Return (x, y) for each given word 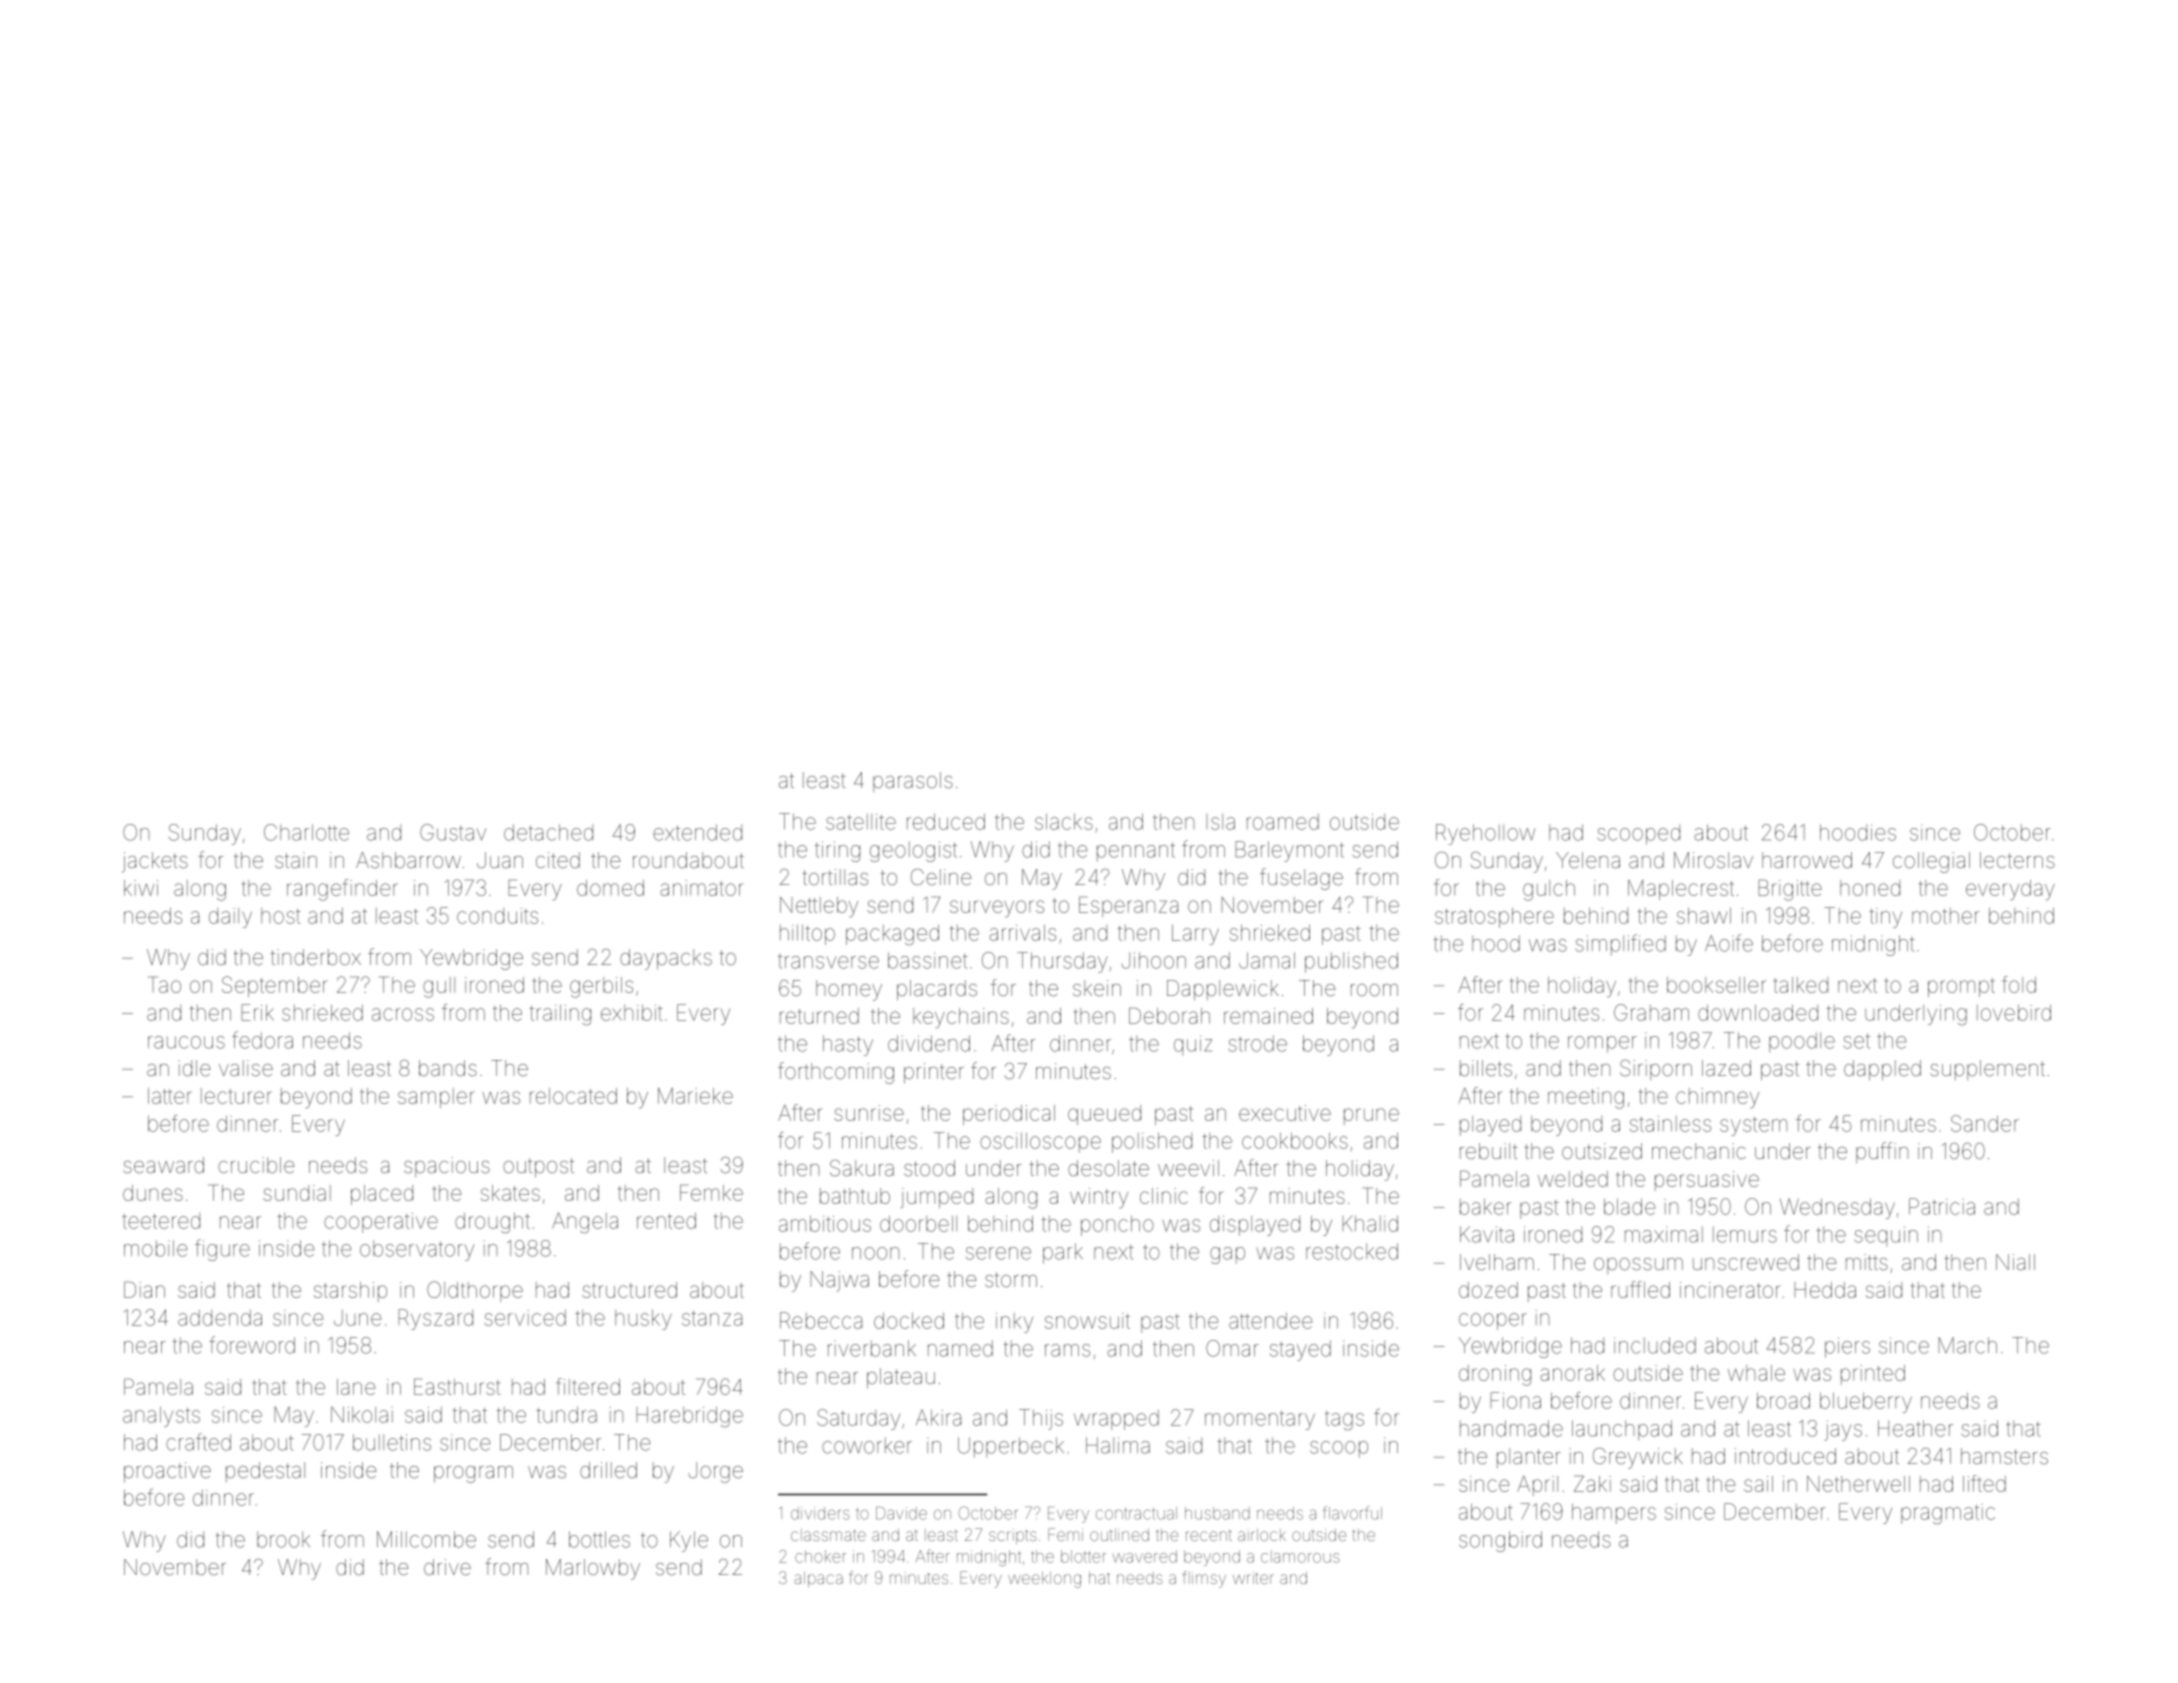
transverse (828, 961)
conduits (497, 916)
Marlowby (593, 1569)
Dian (144, 1289)
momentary (1260, 1420)
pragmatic (1948, 1514)
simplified (1620, 945)
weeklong (1044, 1580)
